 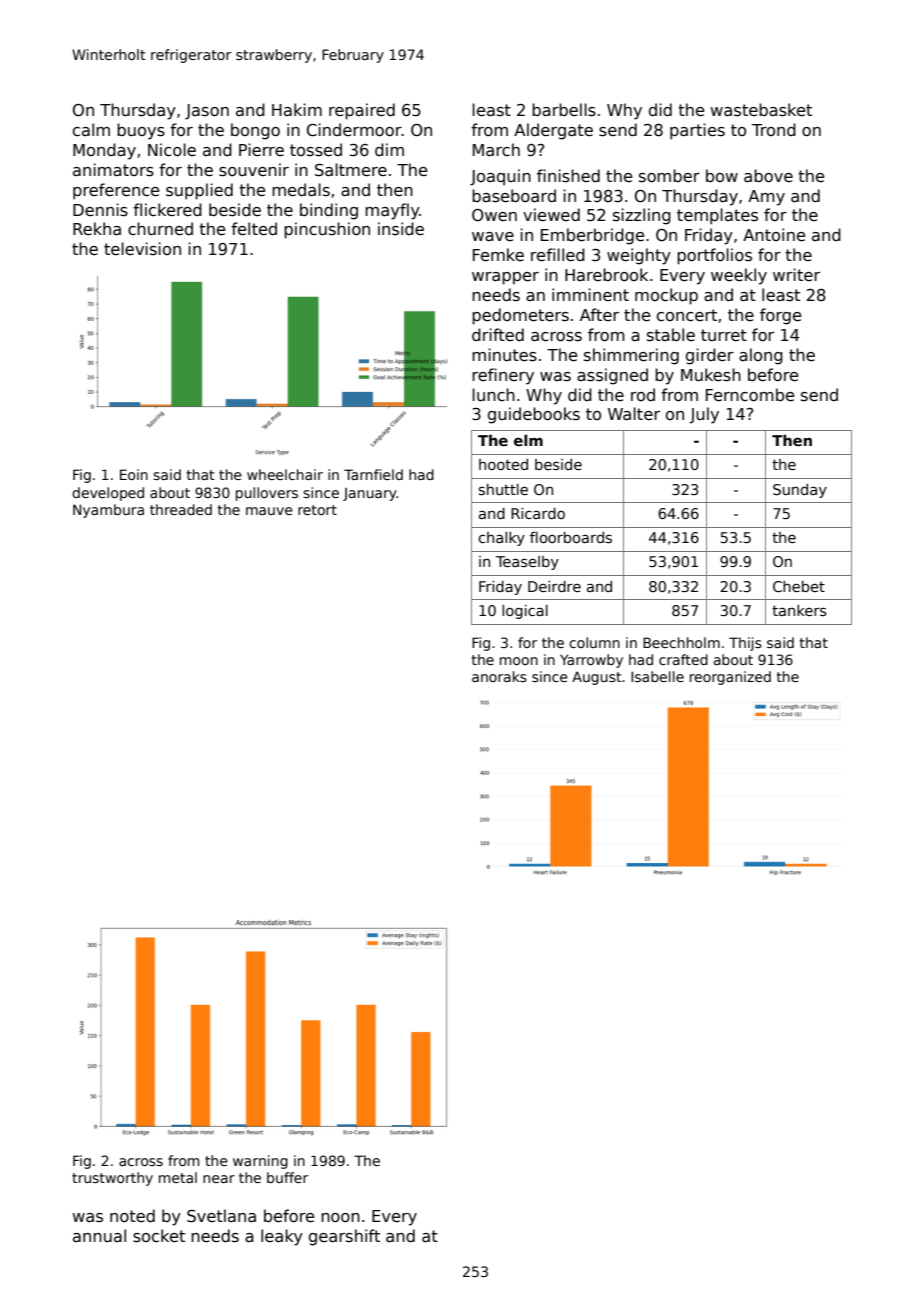 I want to click on wheelchair, so click(x=285, y=474).
